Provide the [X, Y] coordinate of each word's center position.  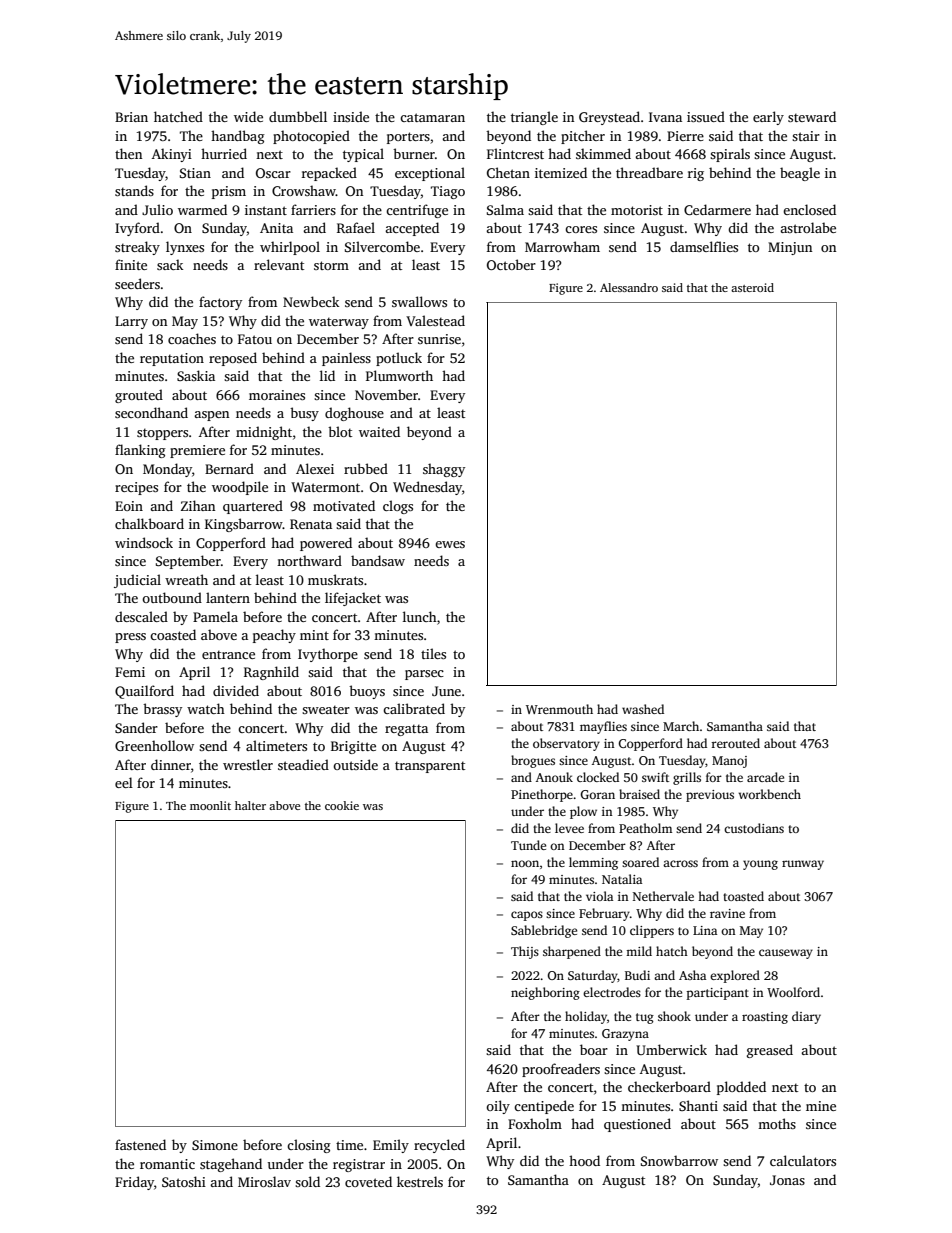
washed [643, 709]
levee [569, 828]
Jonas [787, 1180]
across [680, 863]
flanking [140, 451]
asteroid [752, 287]
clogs [398, 507]
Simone [215, 1145]
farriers [313, 209]
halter [250, 805]
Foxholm [535, 1123]
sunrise [439, 339]
